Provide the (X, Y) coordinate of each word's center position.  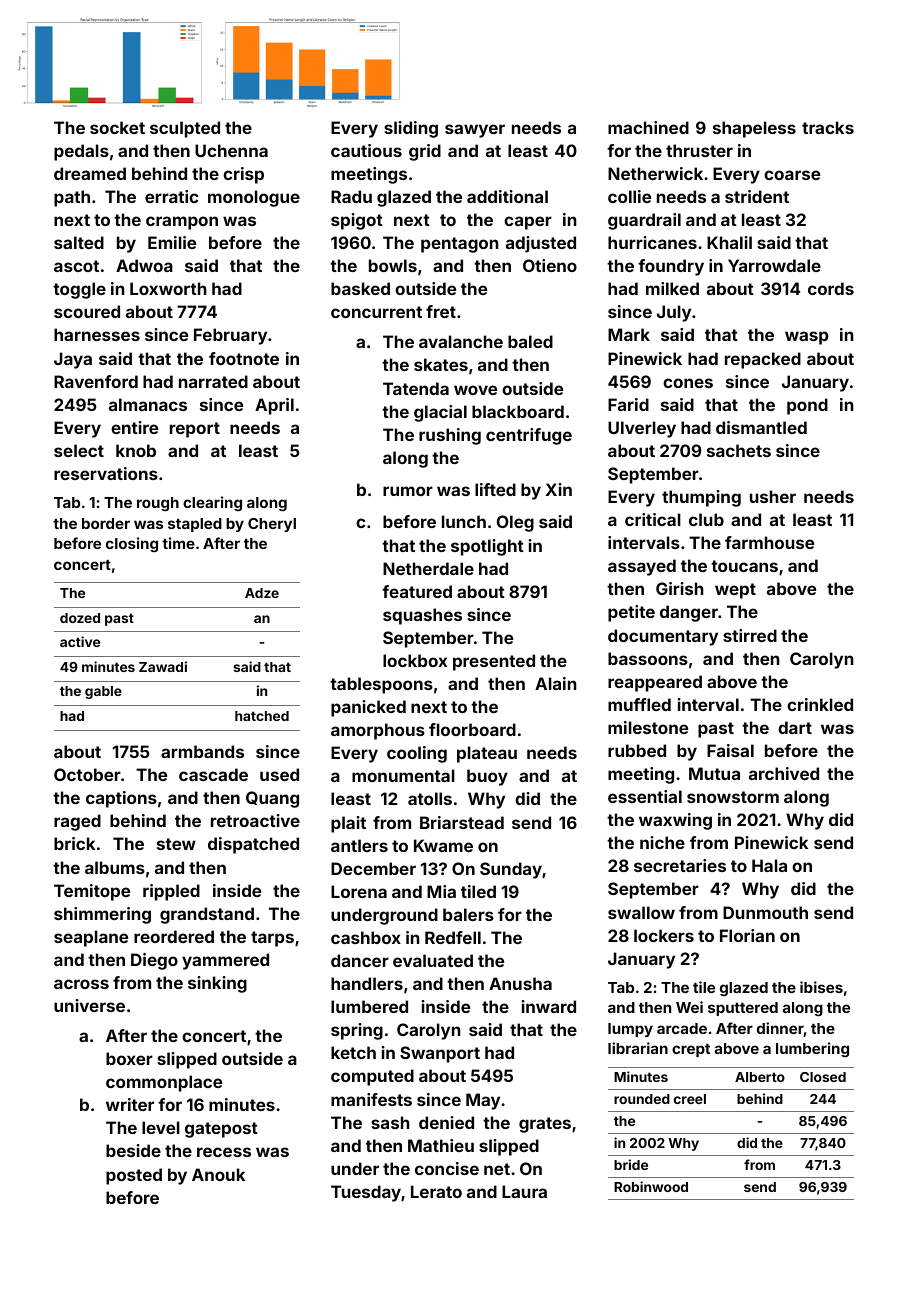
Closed (823, 1077)
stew (176, 844)
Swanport (440, 1054)
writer (130, 1104)
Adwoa (144, 265)
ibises (821, 987)
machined (648, 127)
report (195, 430)
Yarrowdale (774, 265)
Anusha (520, 983)
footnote (244, 358)
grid (425, 152)
